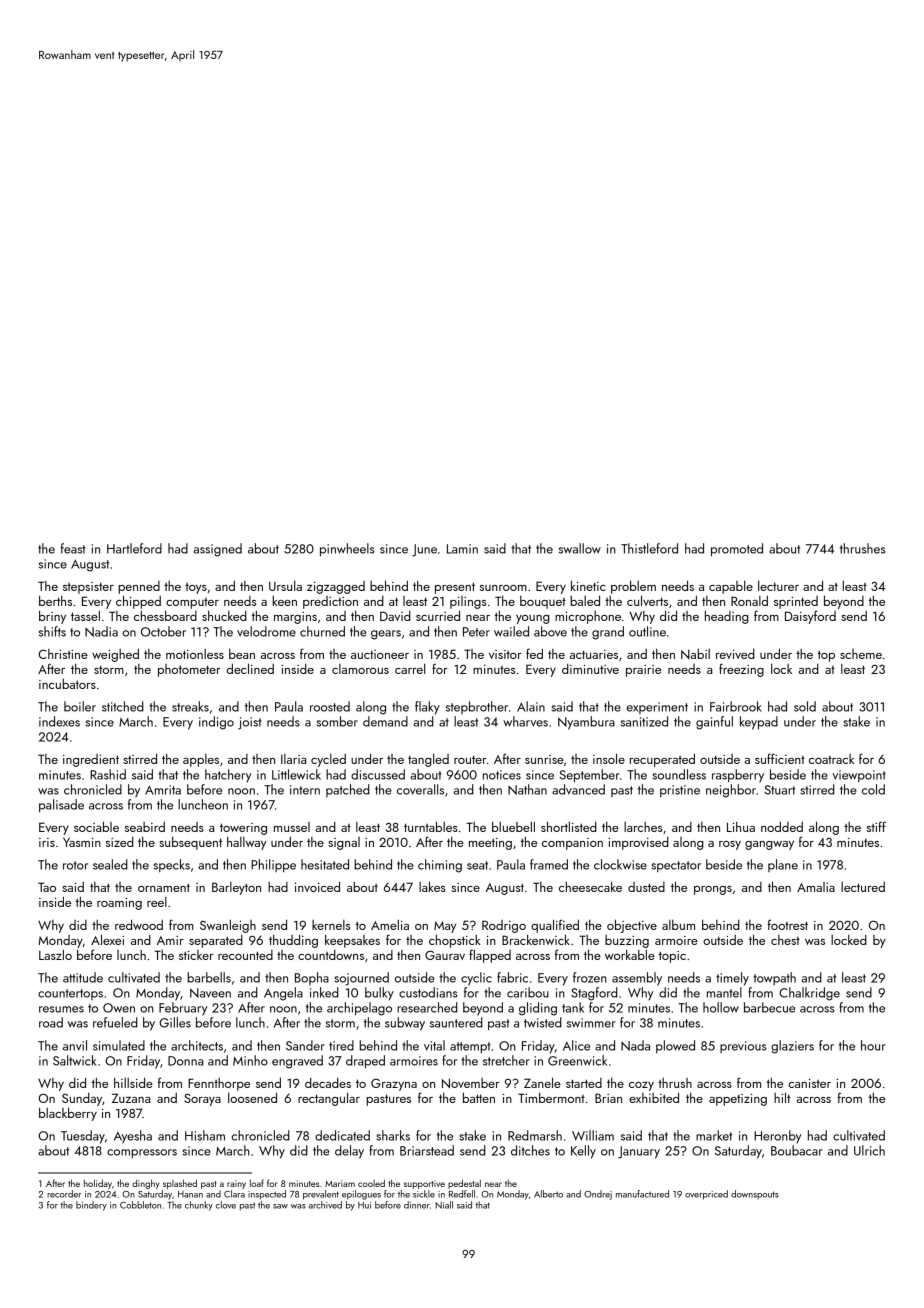  I want to click on carrel, so click(410, 668).
